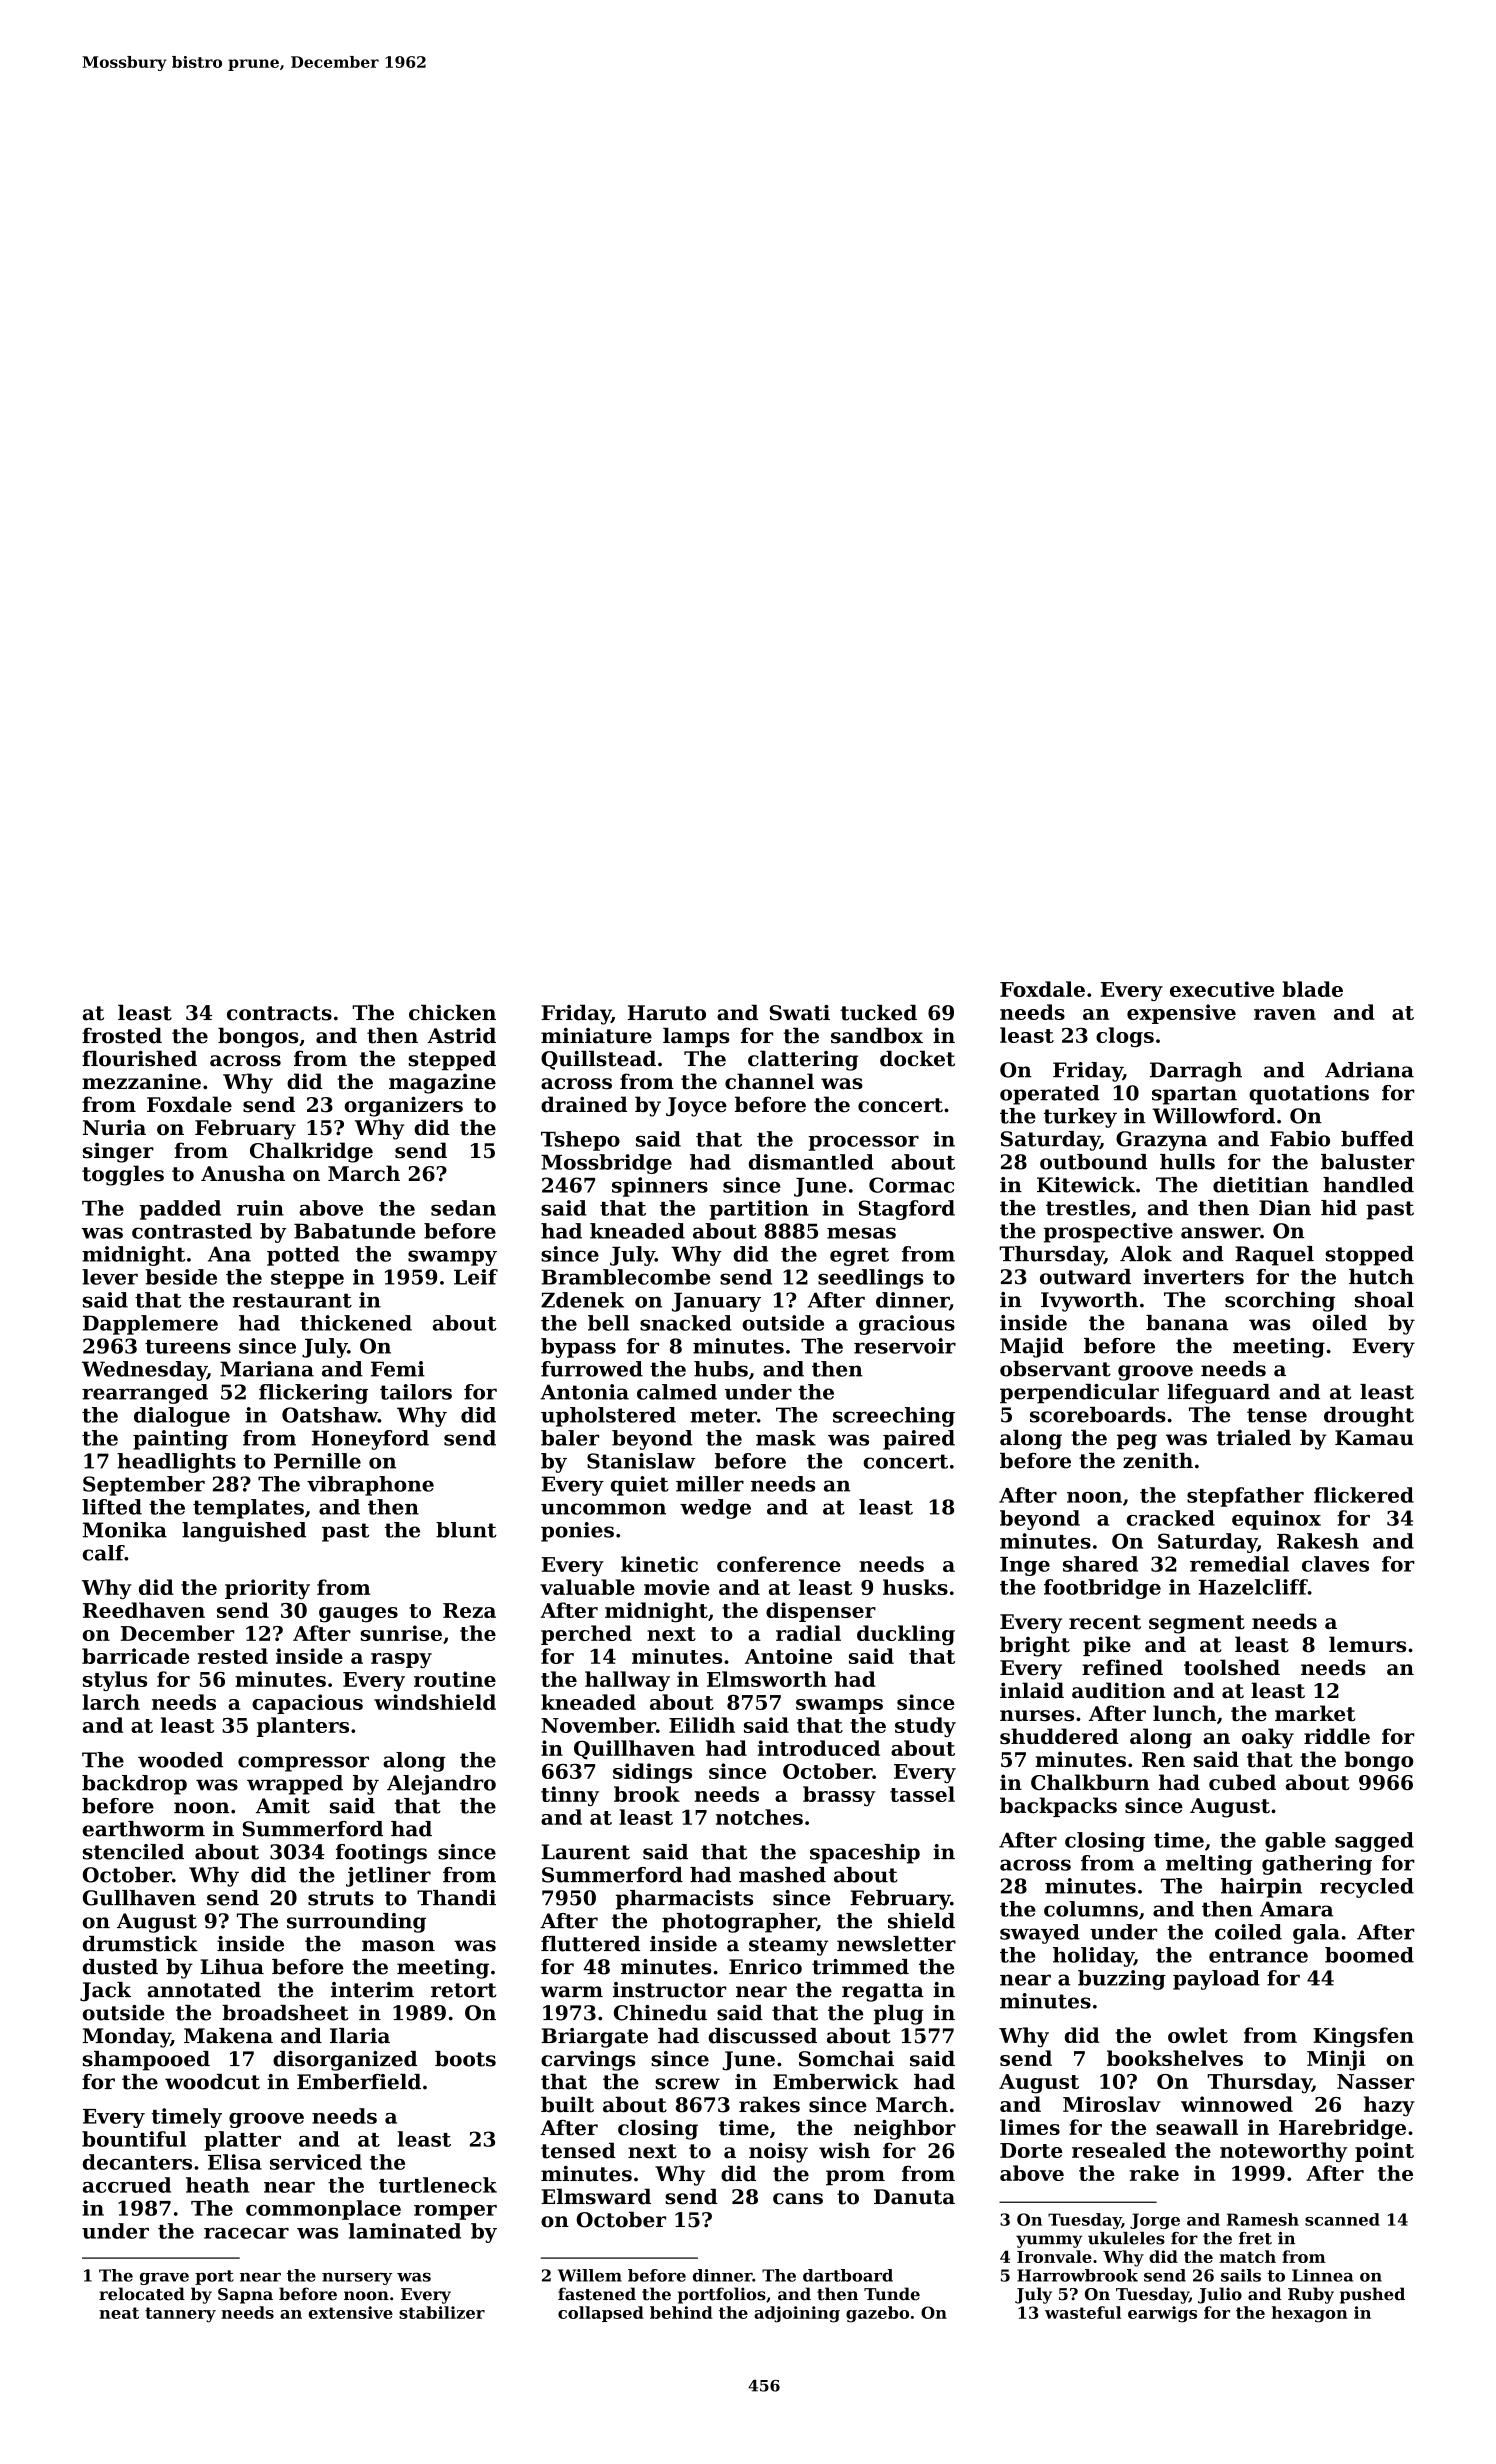 The height and width of the page is (2464, 1496). I want to click on Adriana, so click(1369, 1070).
